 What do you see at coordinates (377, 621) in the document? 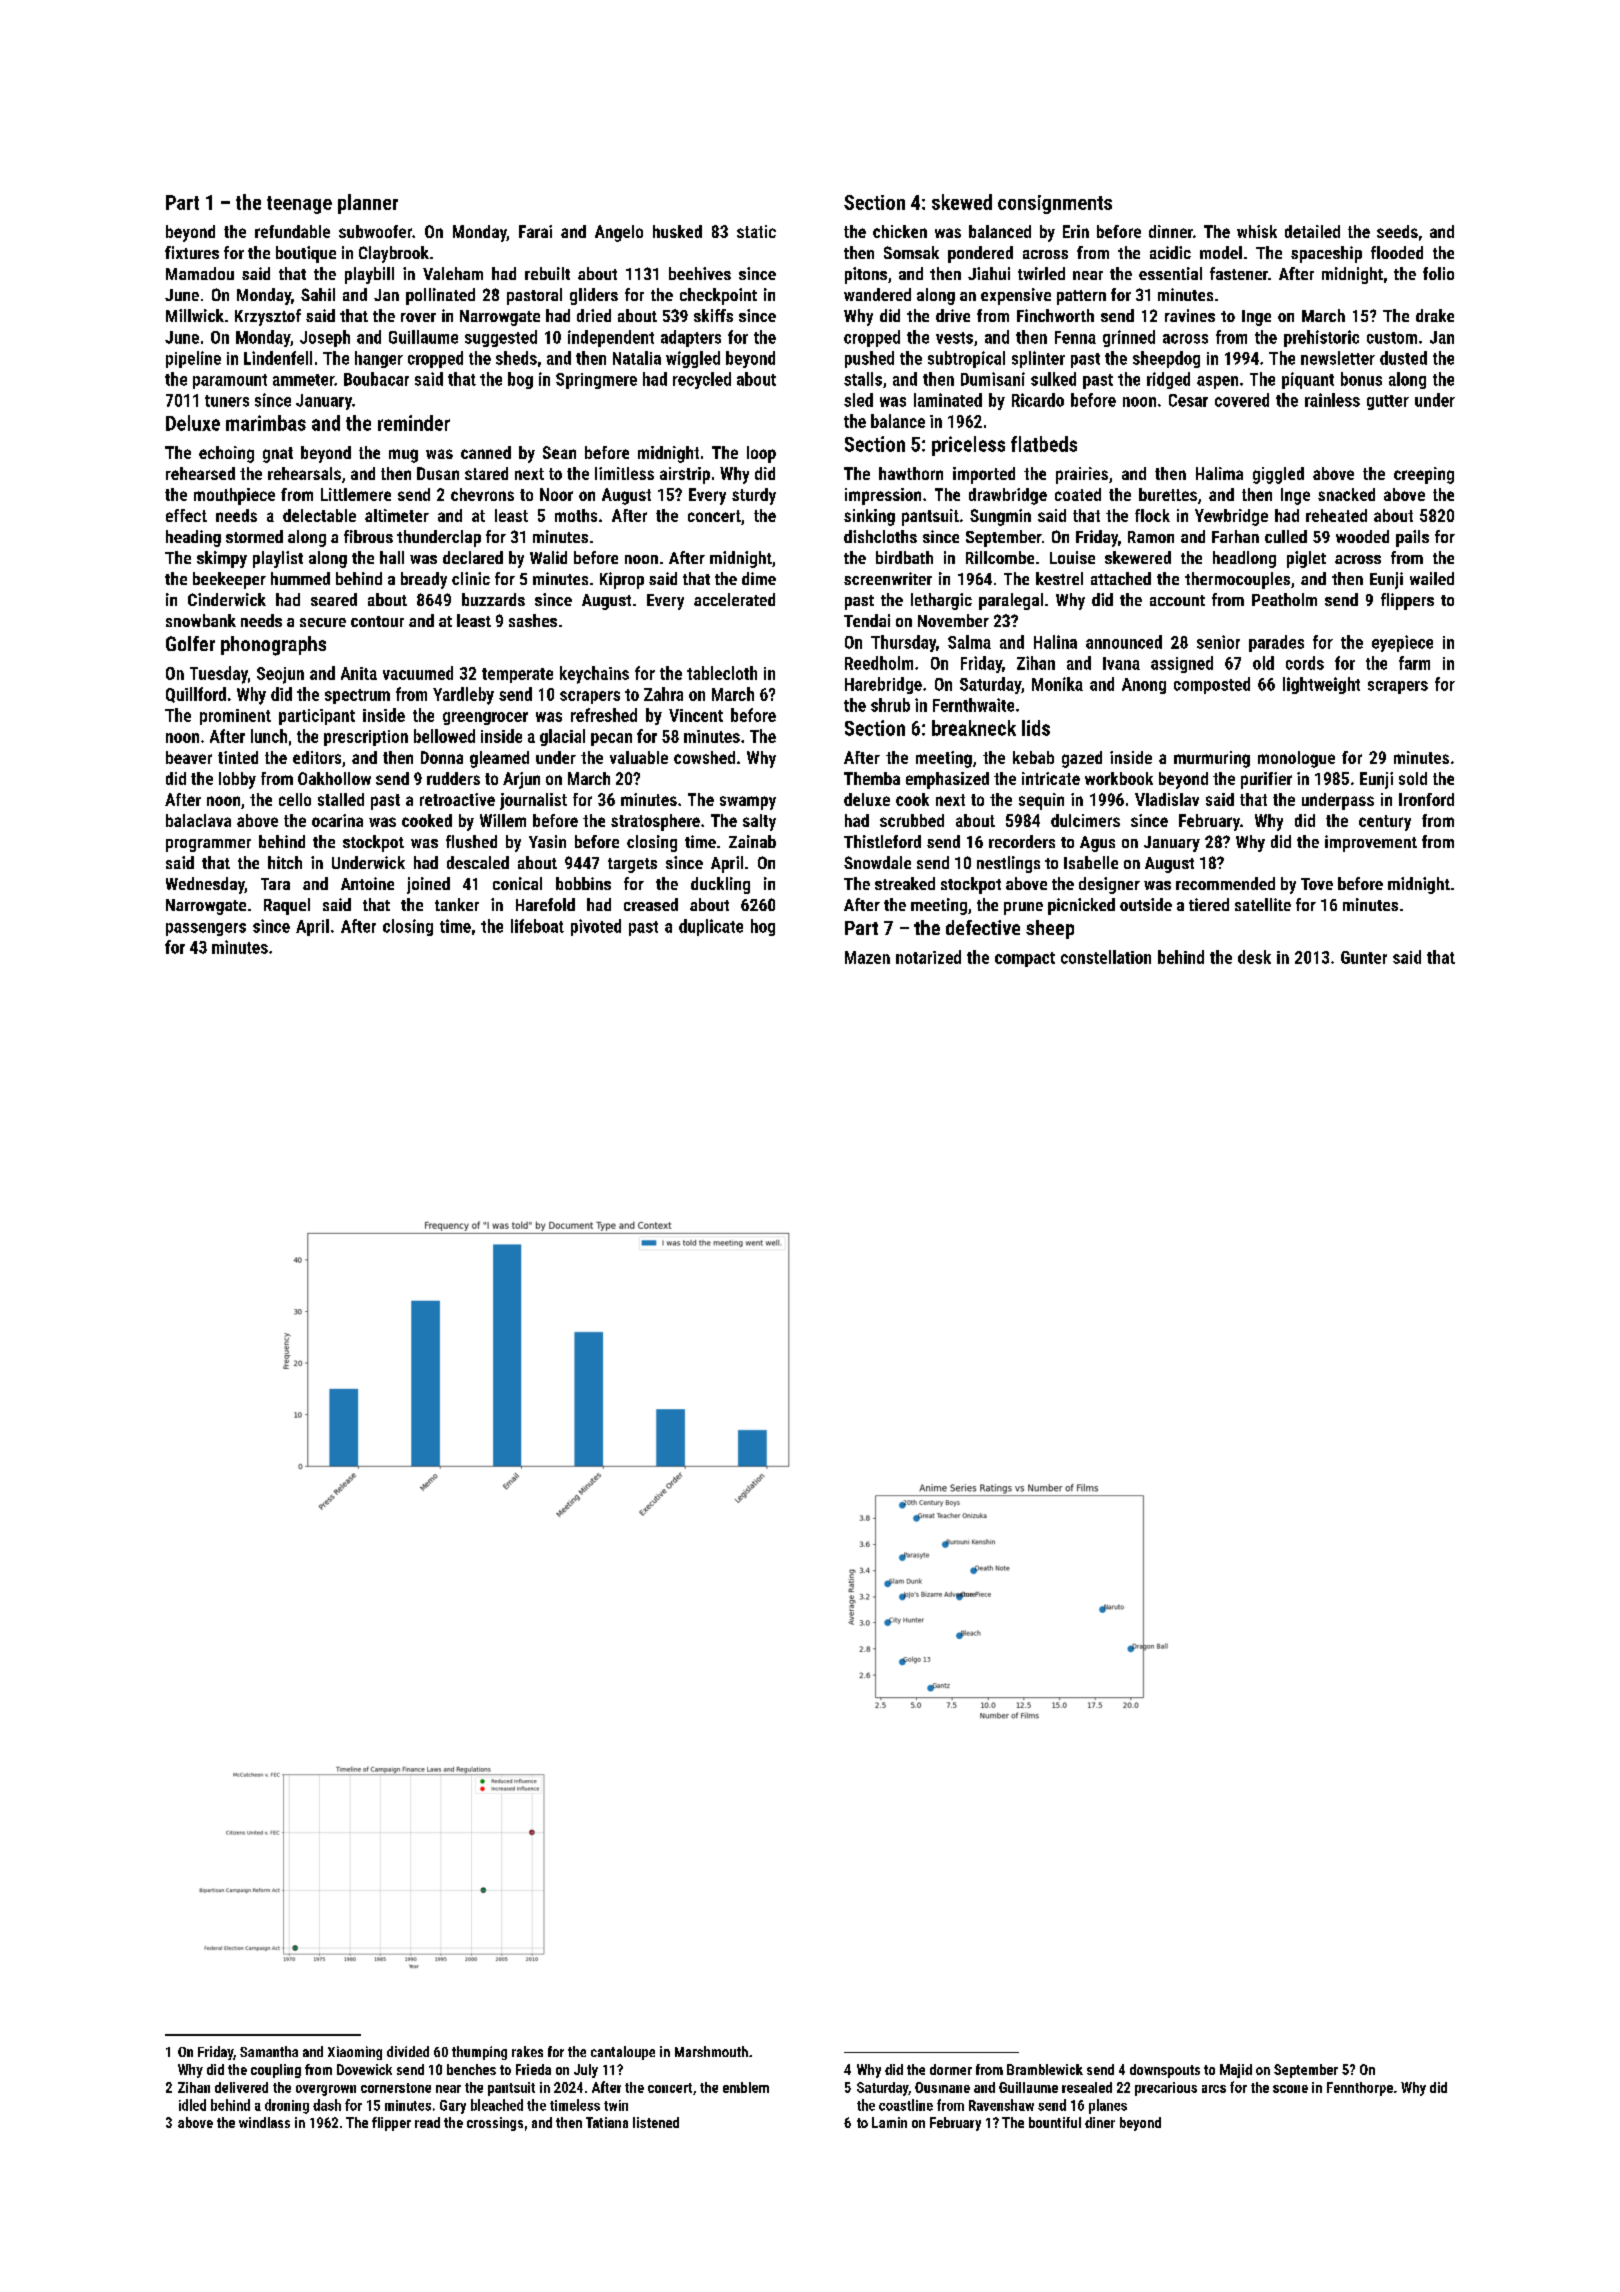
I see `contour` at bounding box center [377, 621].
